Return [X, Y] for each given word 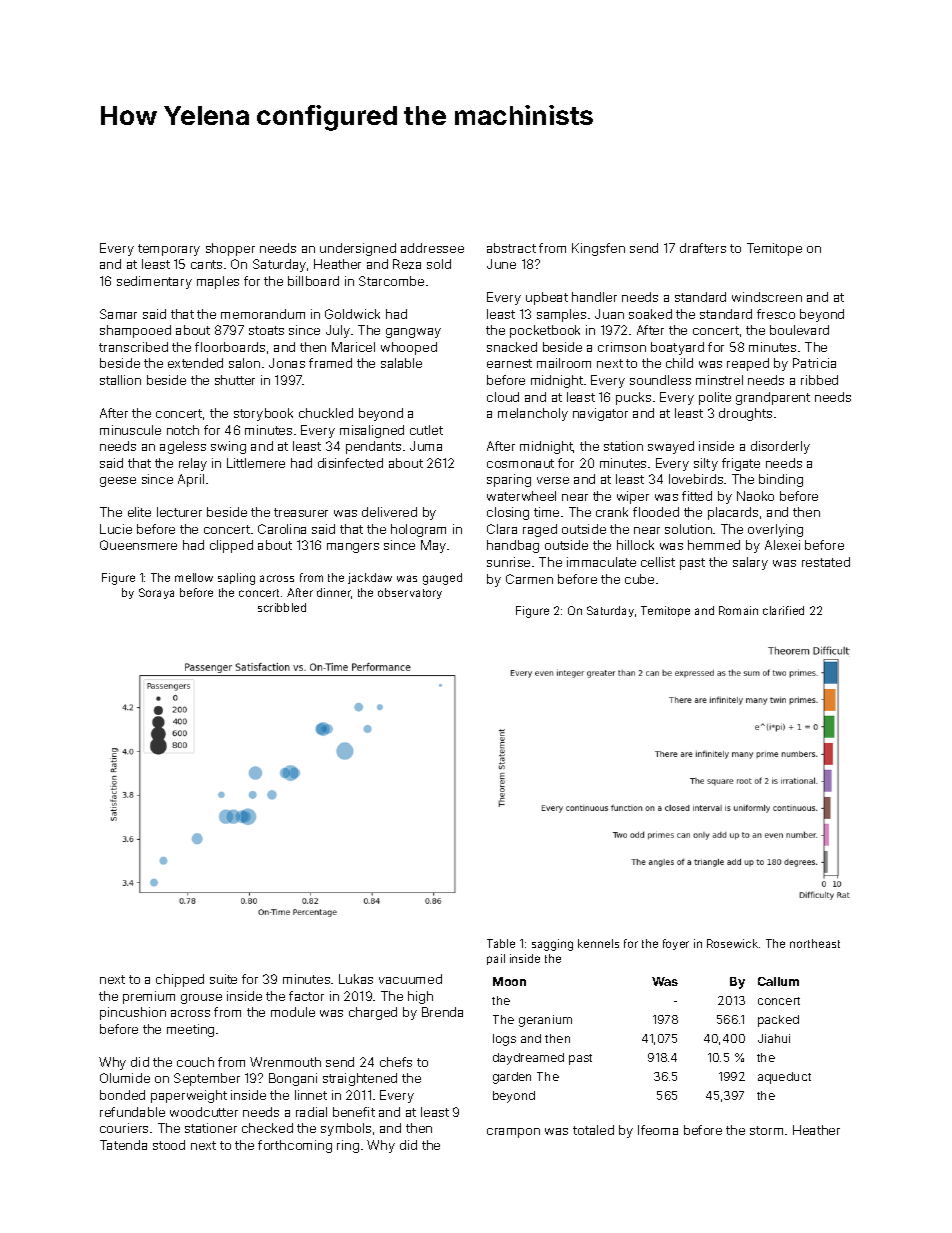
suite [223, 979]
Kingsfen [598, 249]
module [293, 1012]
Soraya [156, 593]
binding [781, 480]
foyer [676, 944]
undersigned [358, 249]
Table [501, 943]
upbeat [547, 298]
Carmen [529, 579]
